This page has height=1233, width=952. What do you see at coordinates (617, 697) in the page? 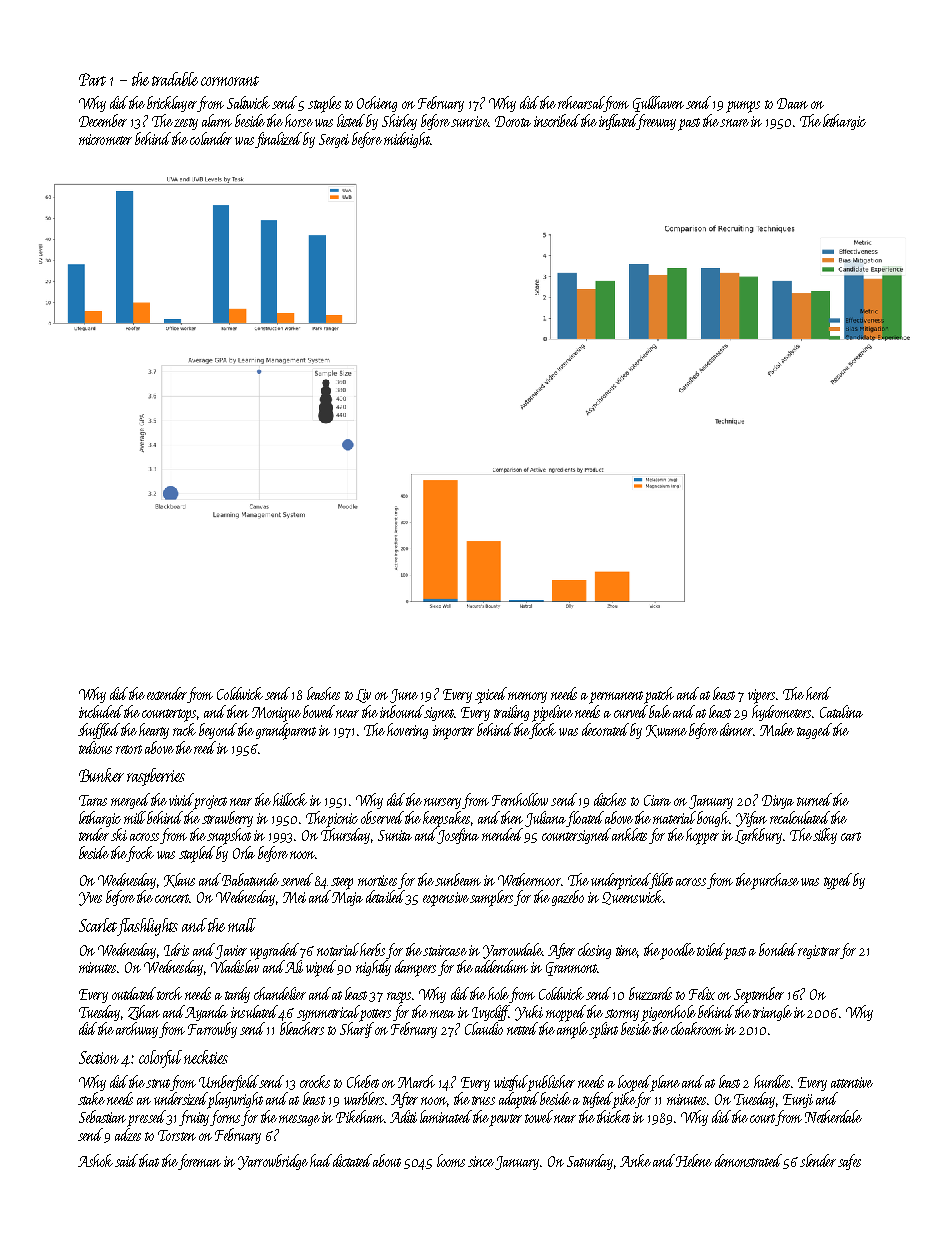
I see `permanent` at bounding box center [617, 697].
